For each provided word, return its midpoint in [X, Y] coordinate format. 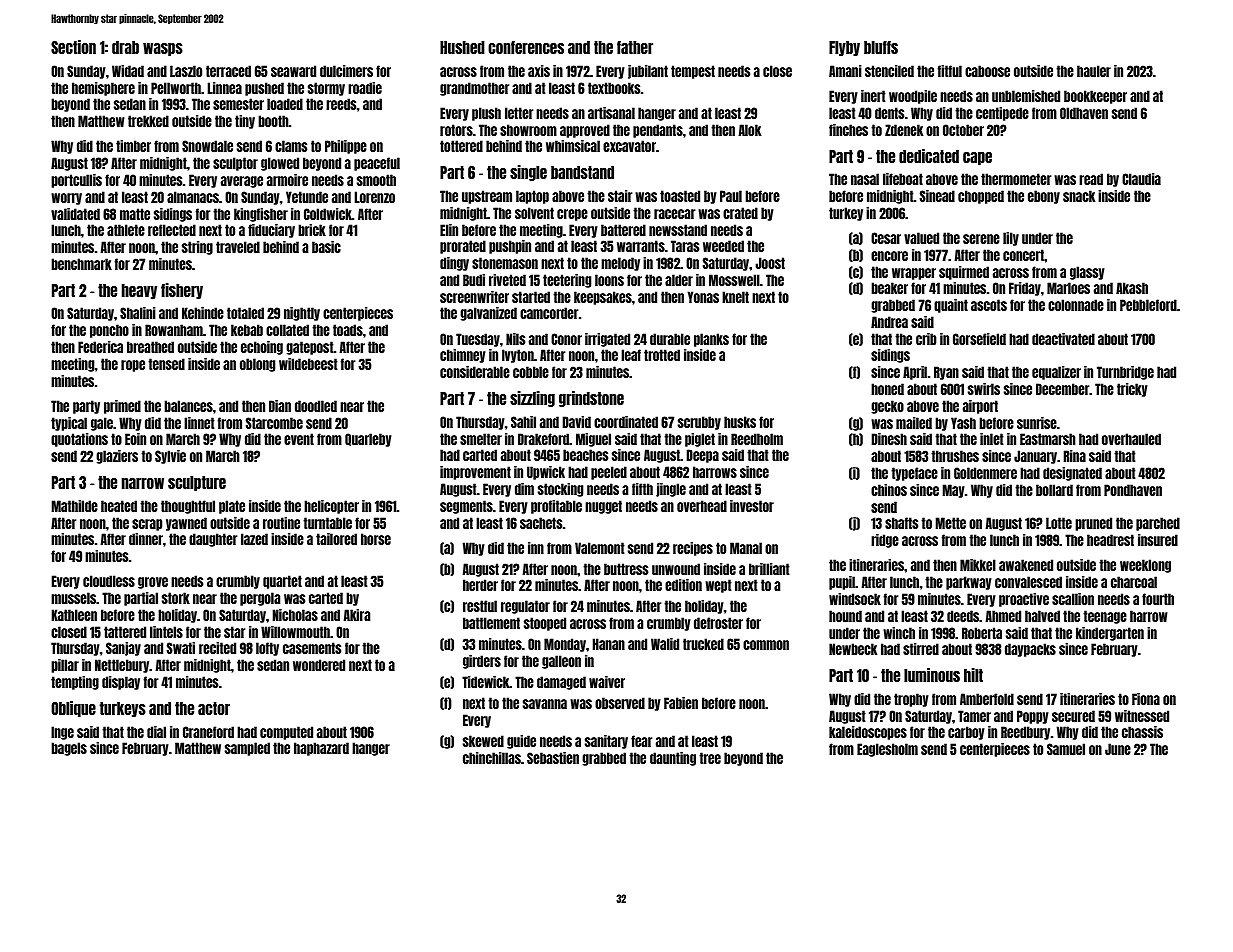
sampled [247, 749]
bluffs [881, 47]
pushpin [510, 247]
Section [73, 47]
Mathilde [75, 506]
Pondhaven [1133, 490]
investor [752, 506]
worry [66, 199]
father [635, 47]
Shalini [138, 313]
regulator [525, 607]
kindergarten [1110, 634]
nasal [865, 179]
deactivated [1063, 339]
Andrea [889, 322]
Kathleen [74, 615]
